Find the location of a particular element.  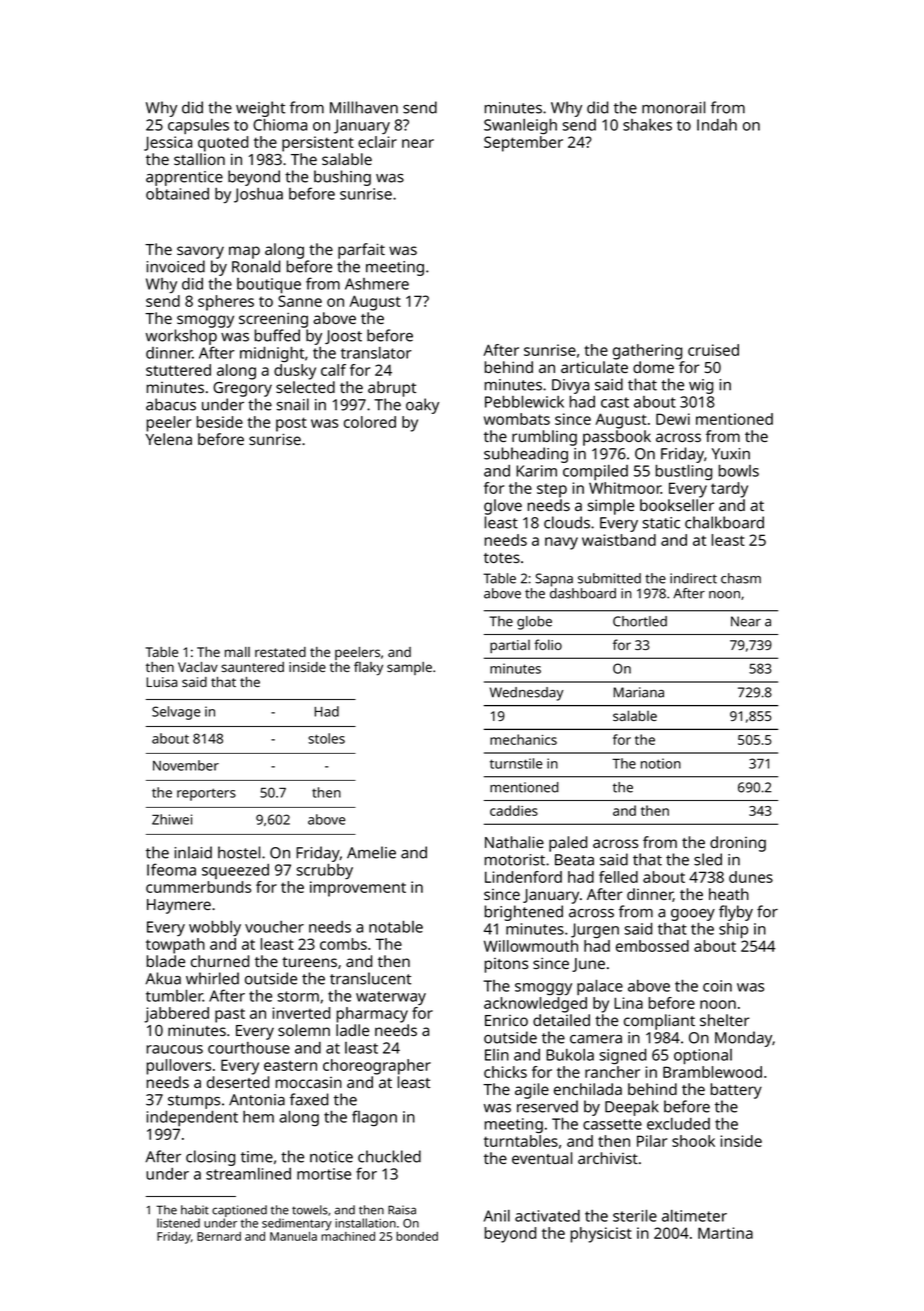

churned is located at coordinates (220, 961).
